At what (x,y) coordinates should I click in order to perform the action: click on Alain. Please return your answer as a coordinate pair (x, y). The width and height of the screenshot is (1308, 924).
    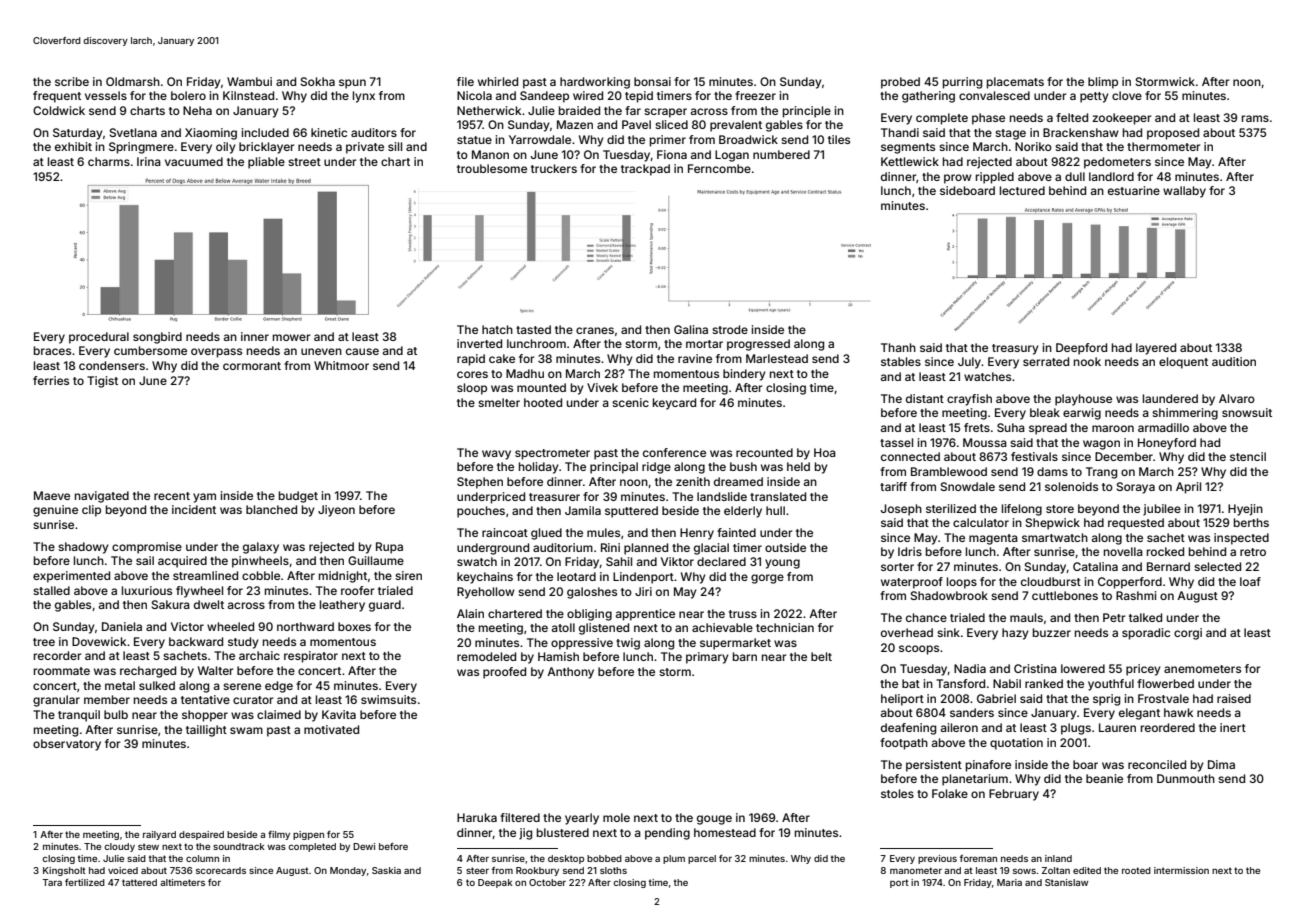
    Looking at the image, I should click on (470, 613).
